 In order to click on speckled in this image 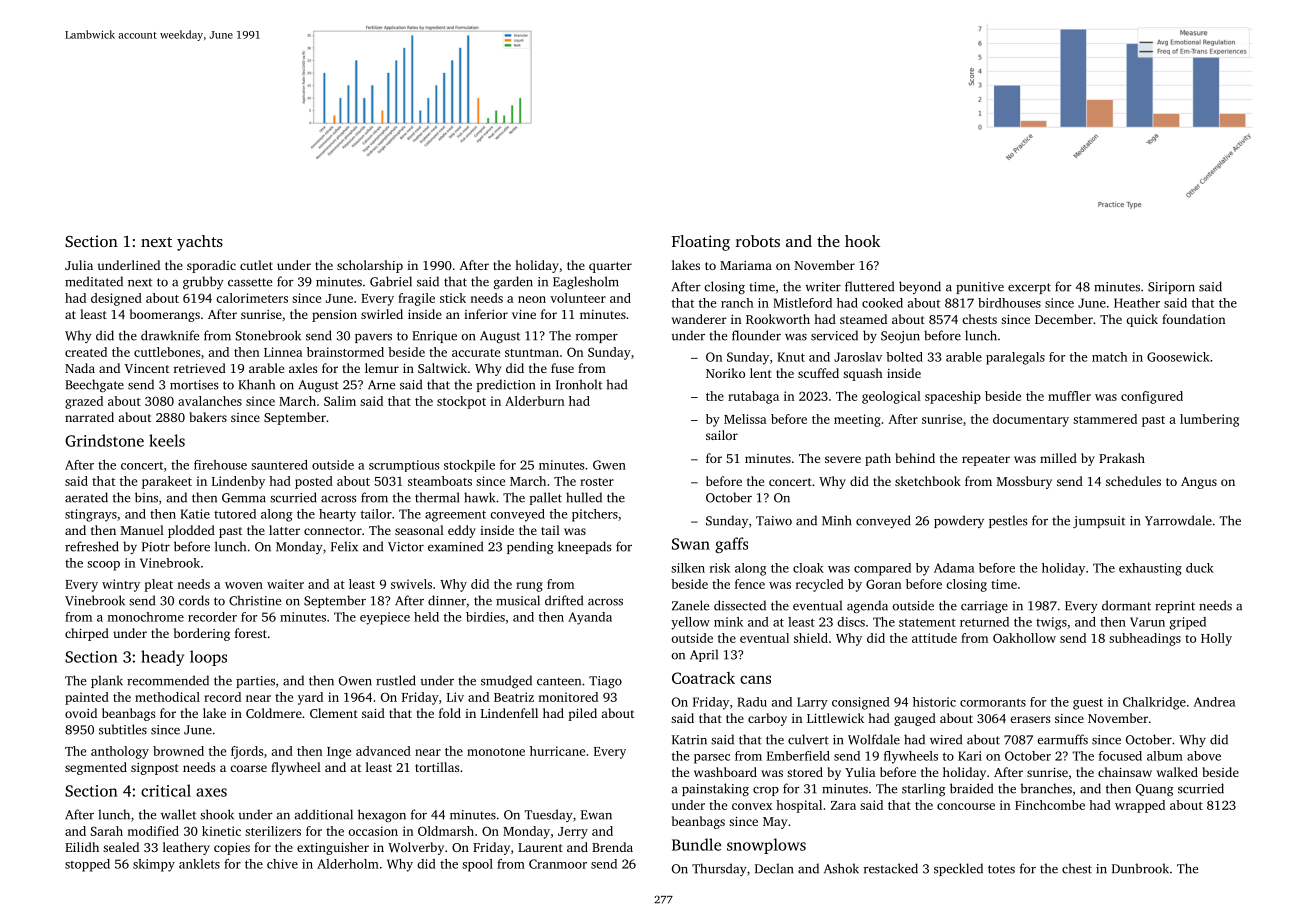, I will do `click(958, 869)`.
